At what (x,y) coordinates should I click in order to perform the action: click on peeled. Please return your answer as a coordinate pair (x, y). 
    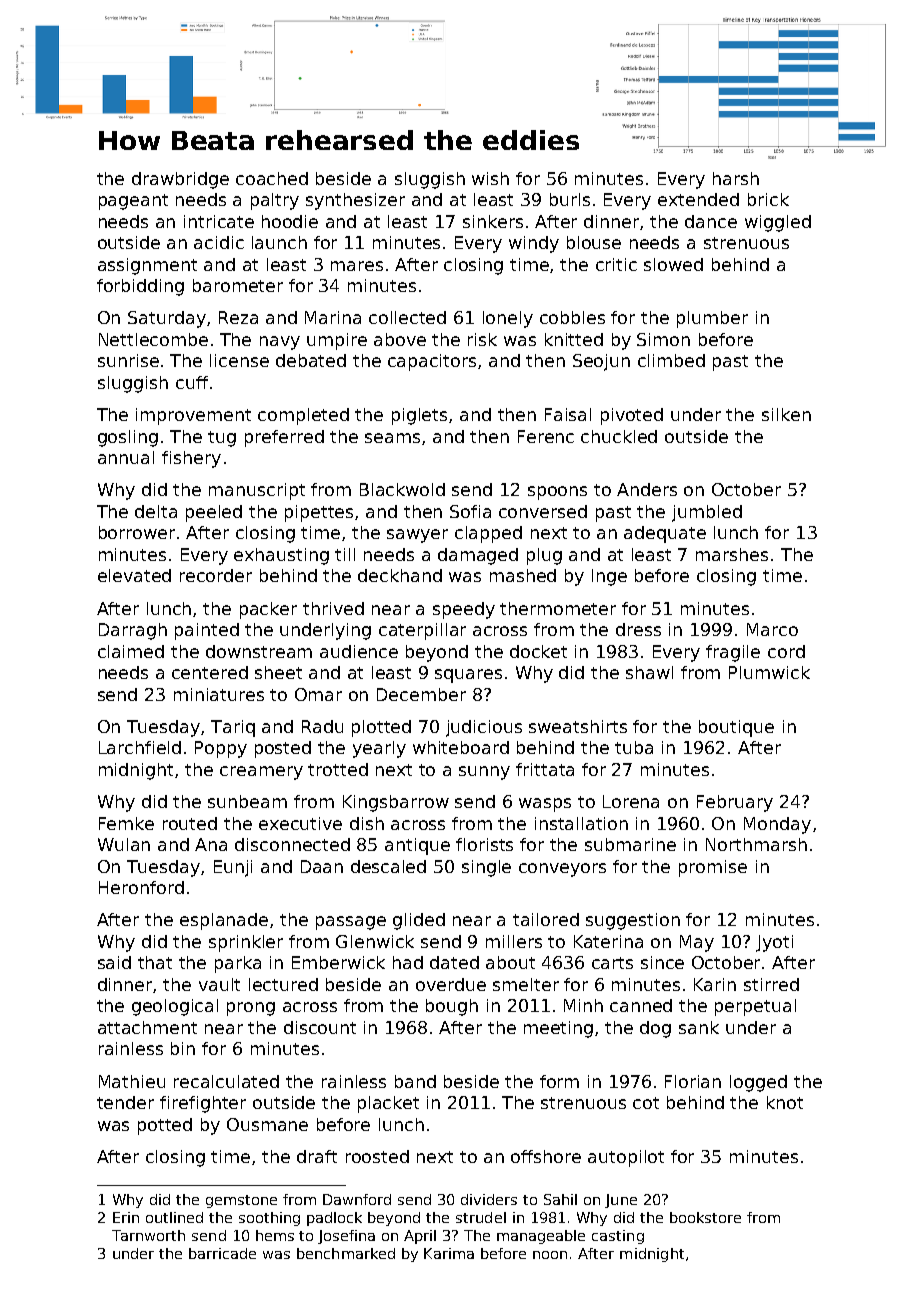
    Looking at the image, I should click on (214, 513).
